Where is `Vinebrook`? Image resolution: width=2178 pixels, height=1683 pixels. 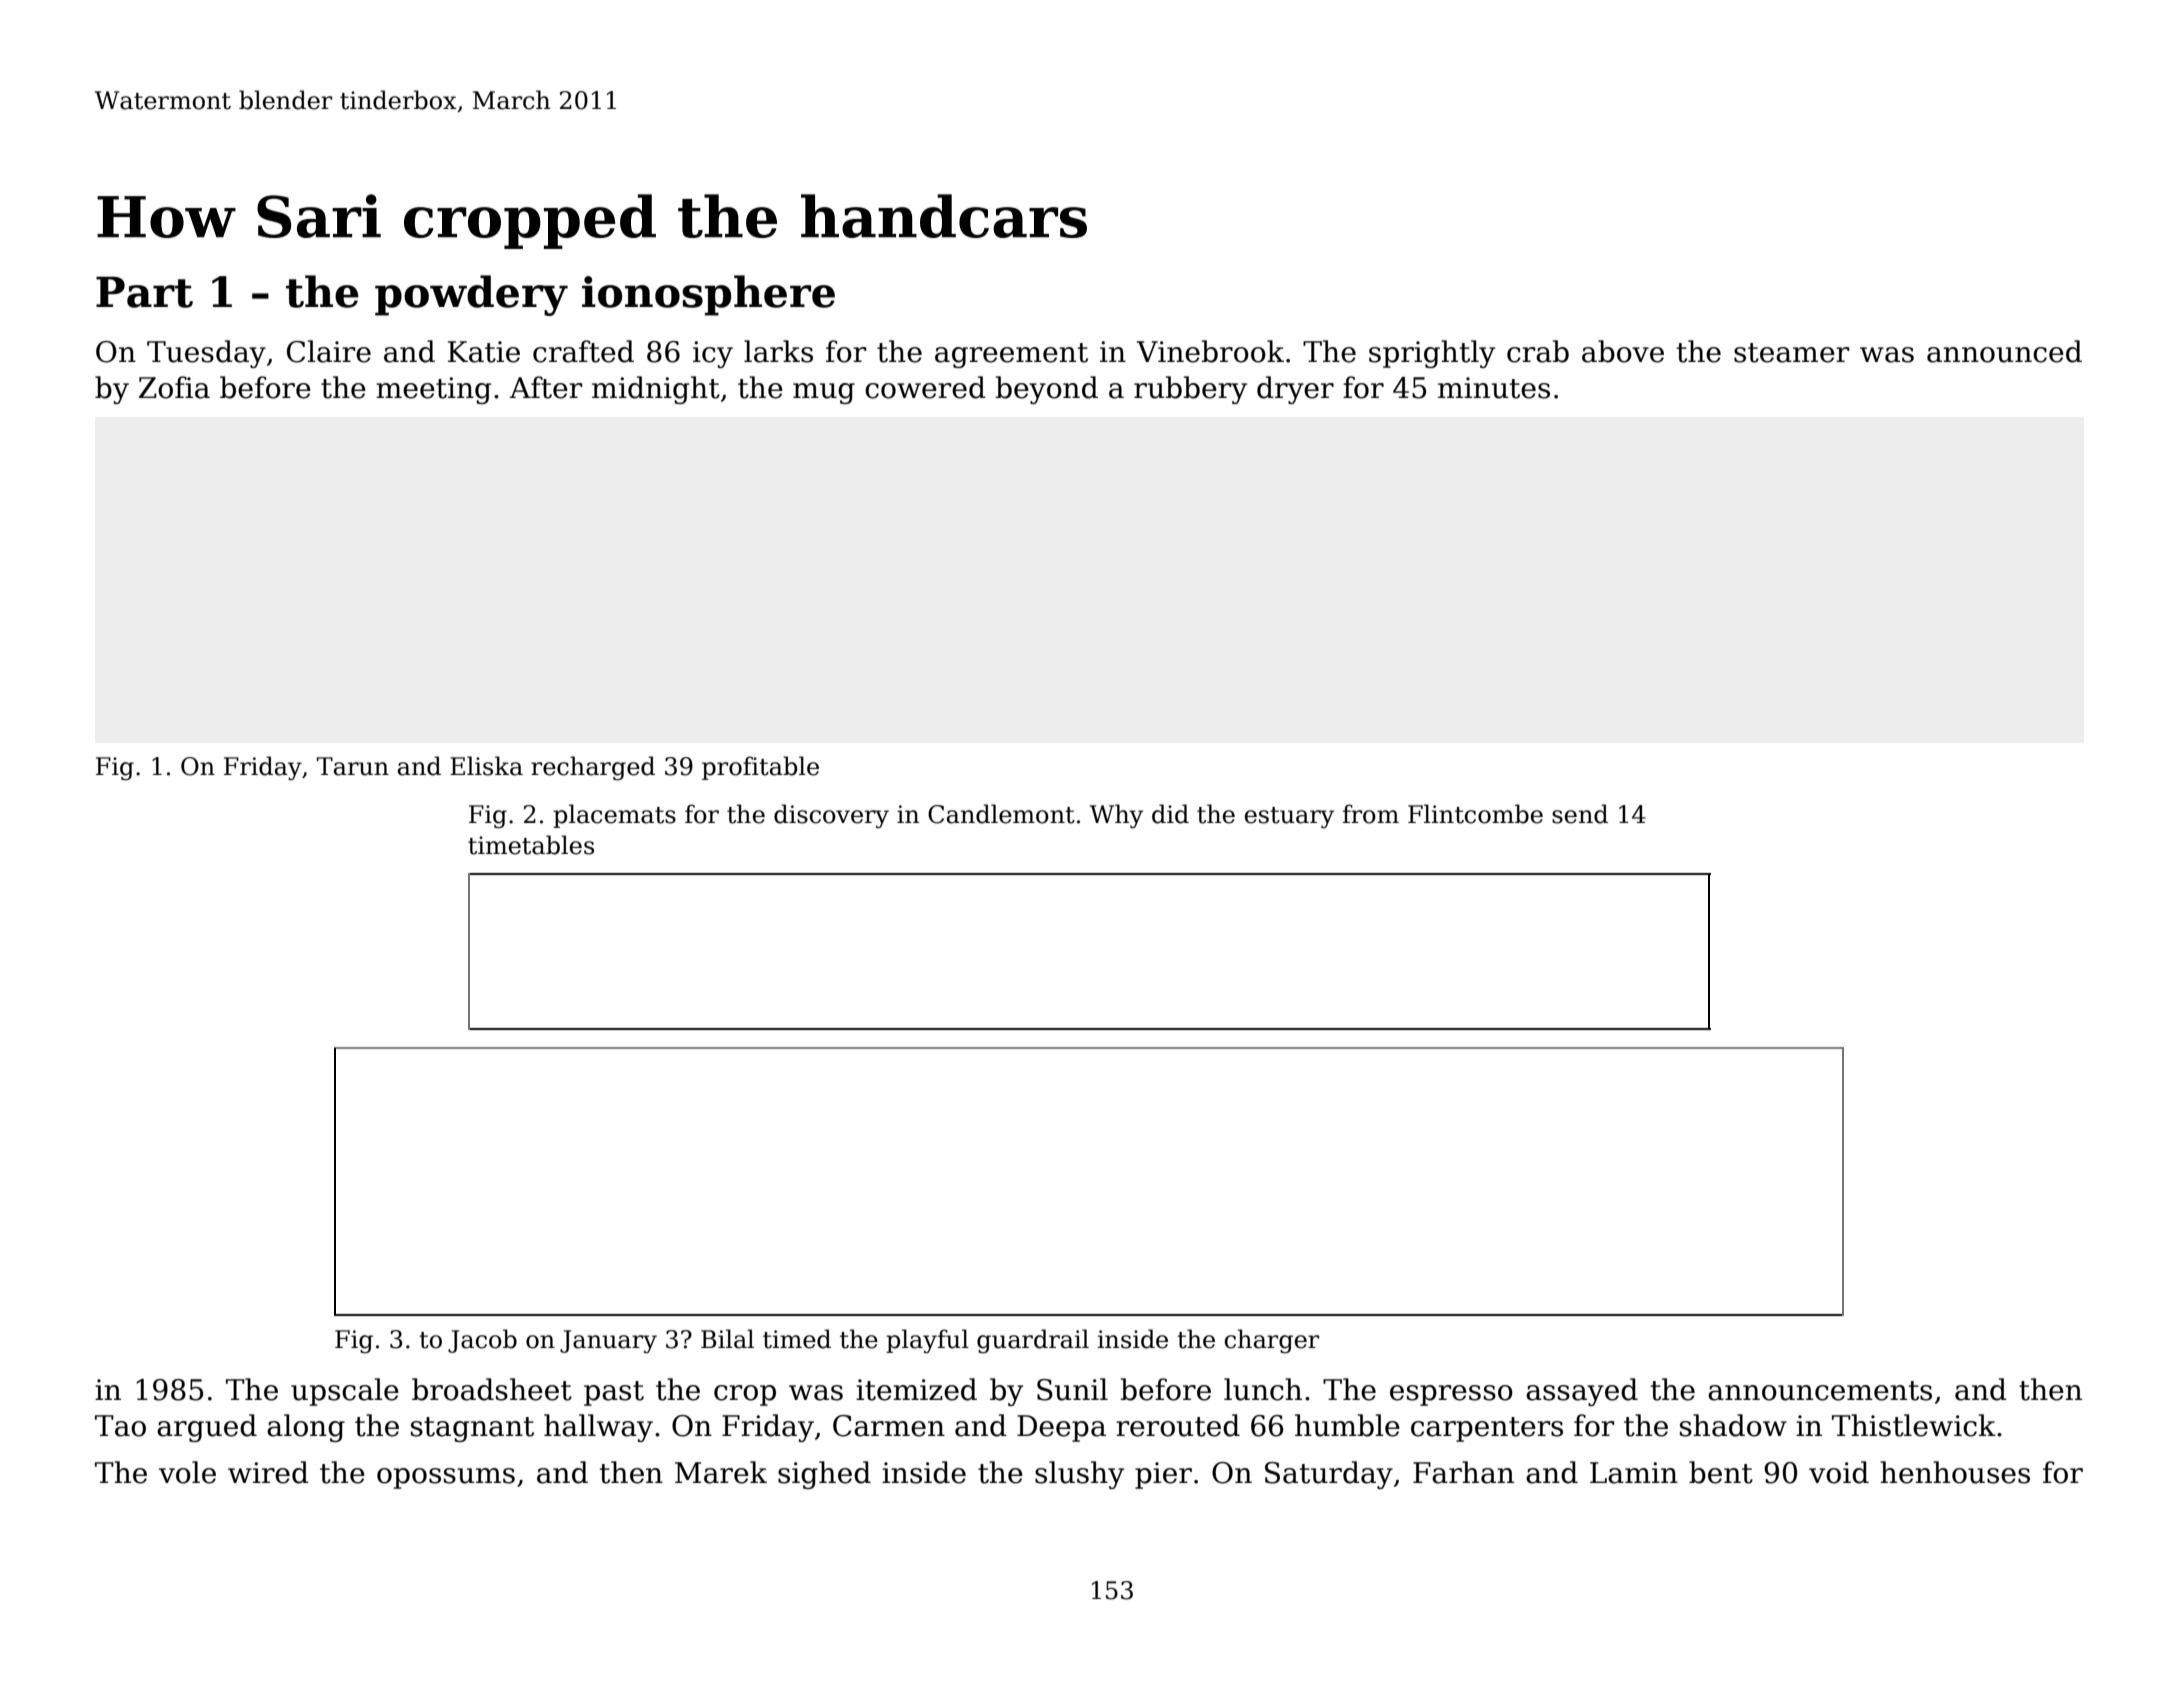 Vinebrook is located at coordinates (1210, 351).
